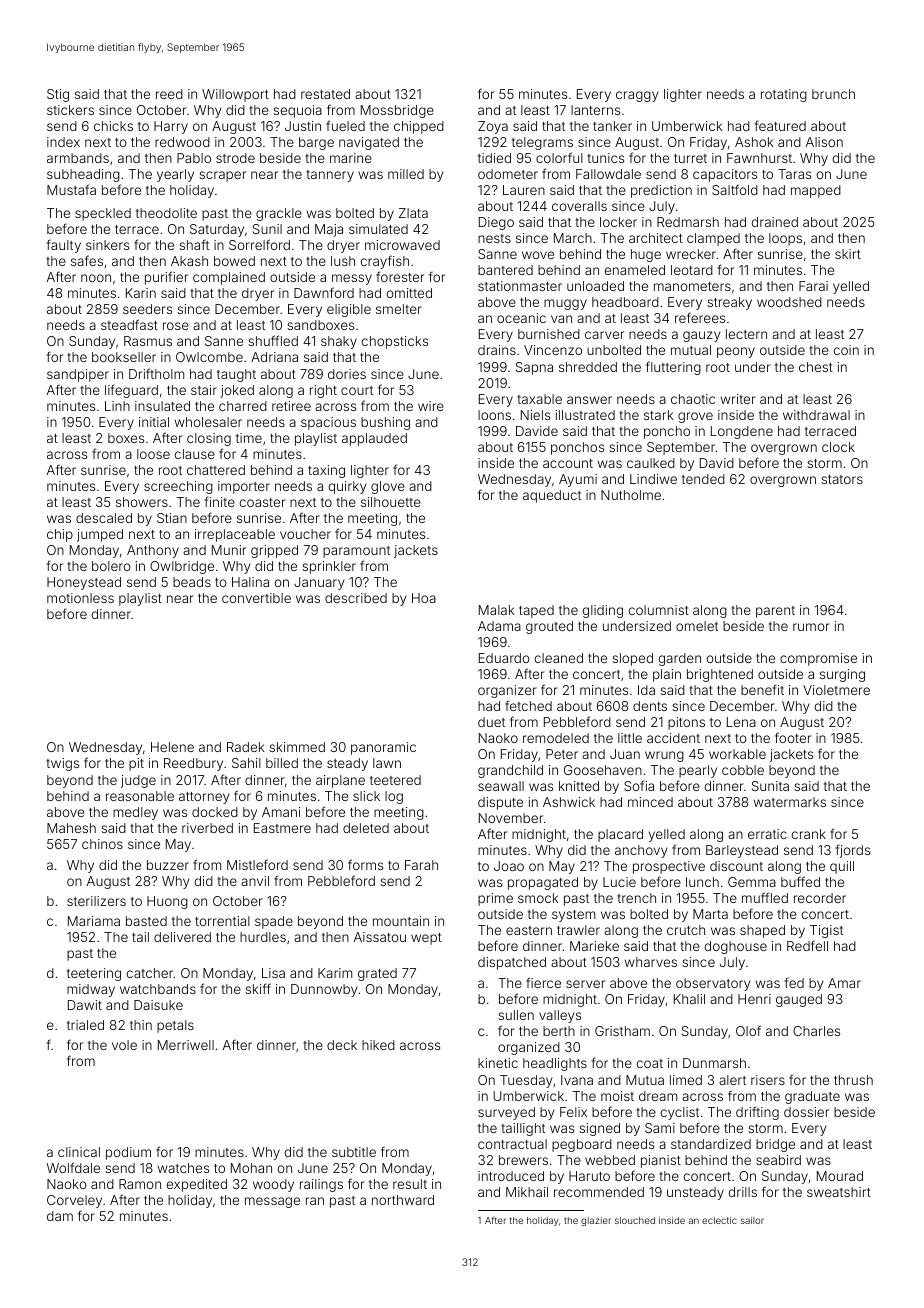 The width and height of the image is (924, 1308). Describe the element at coordinates (325, 94) in the image. I see `restated` at that location.
